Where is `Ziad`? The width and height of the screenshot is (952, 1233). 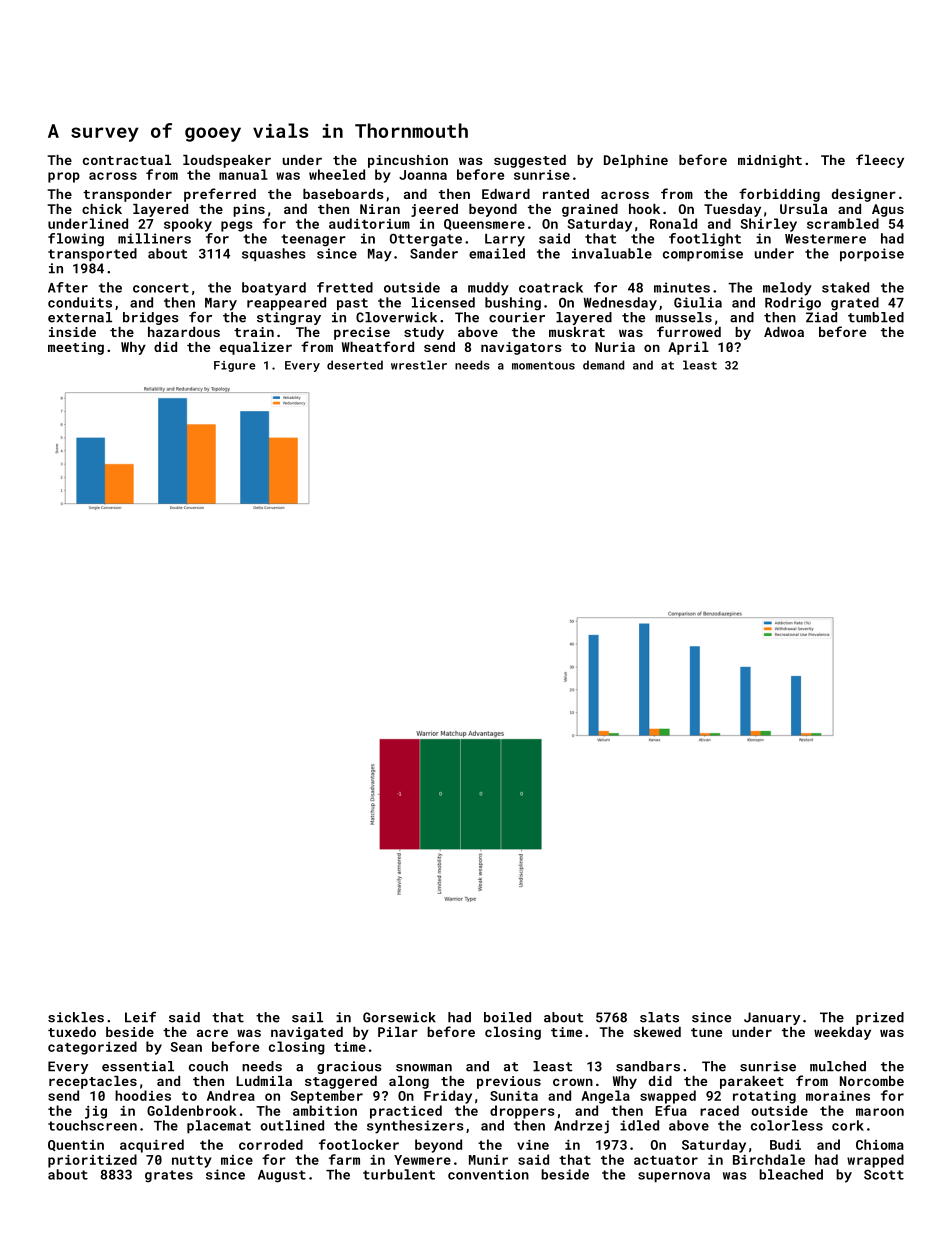
Ziad is located at coordinates (821, 317).
